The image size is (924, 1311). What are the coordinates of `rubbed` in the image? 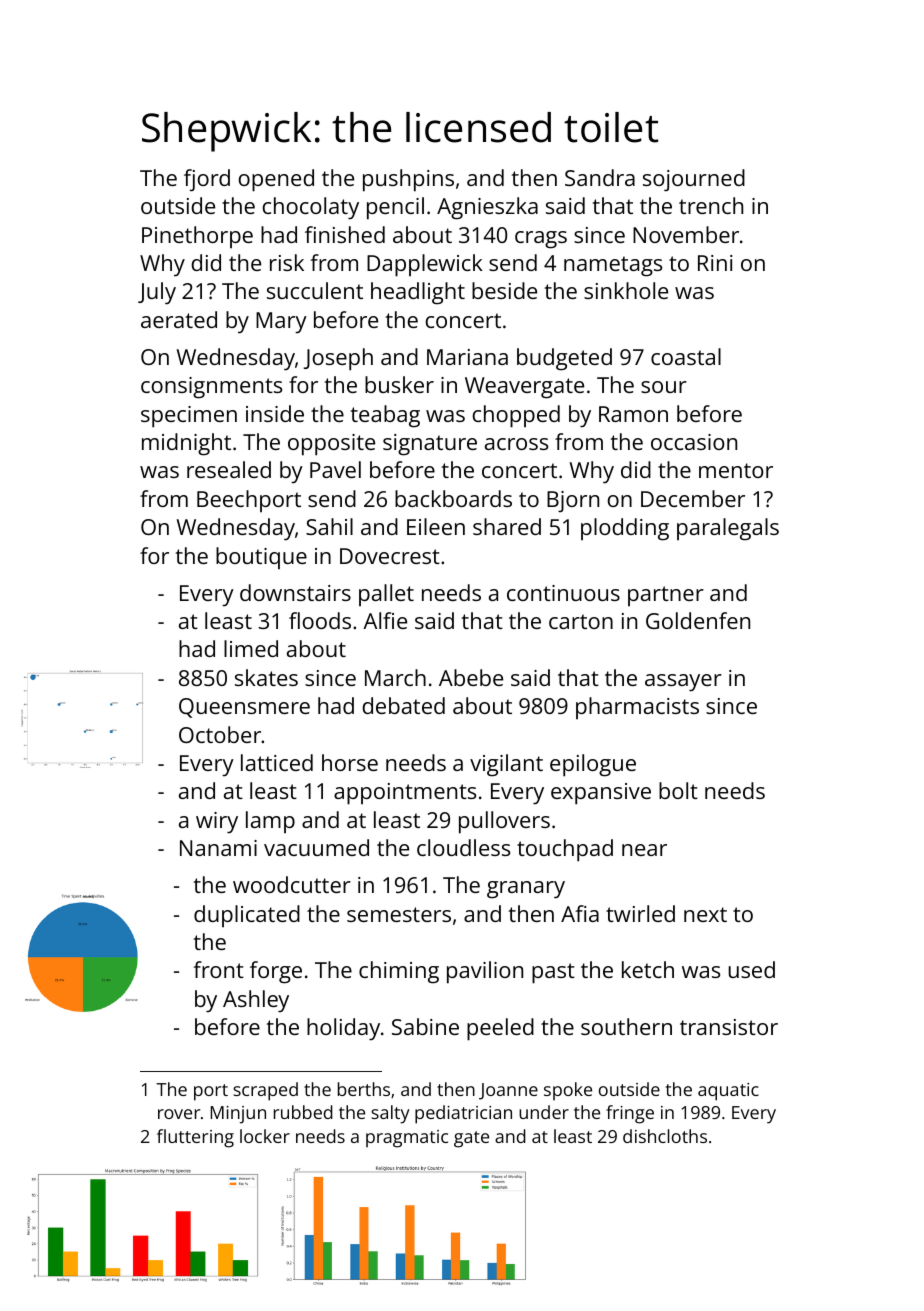 It's located at (303, 1112).
